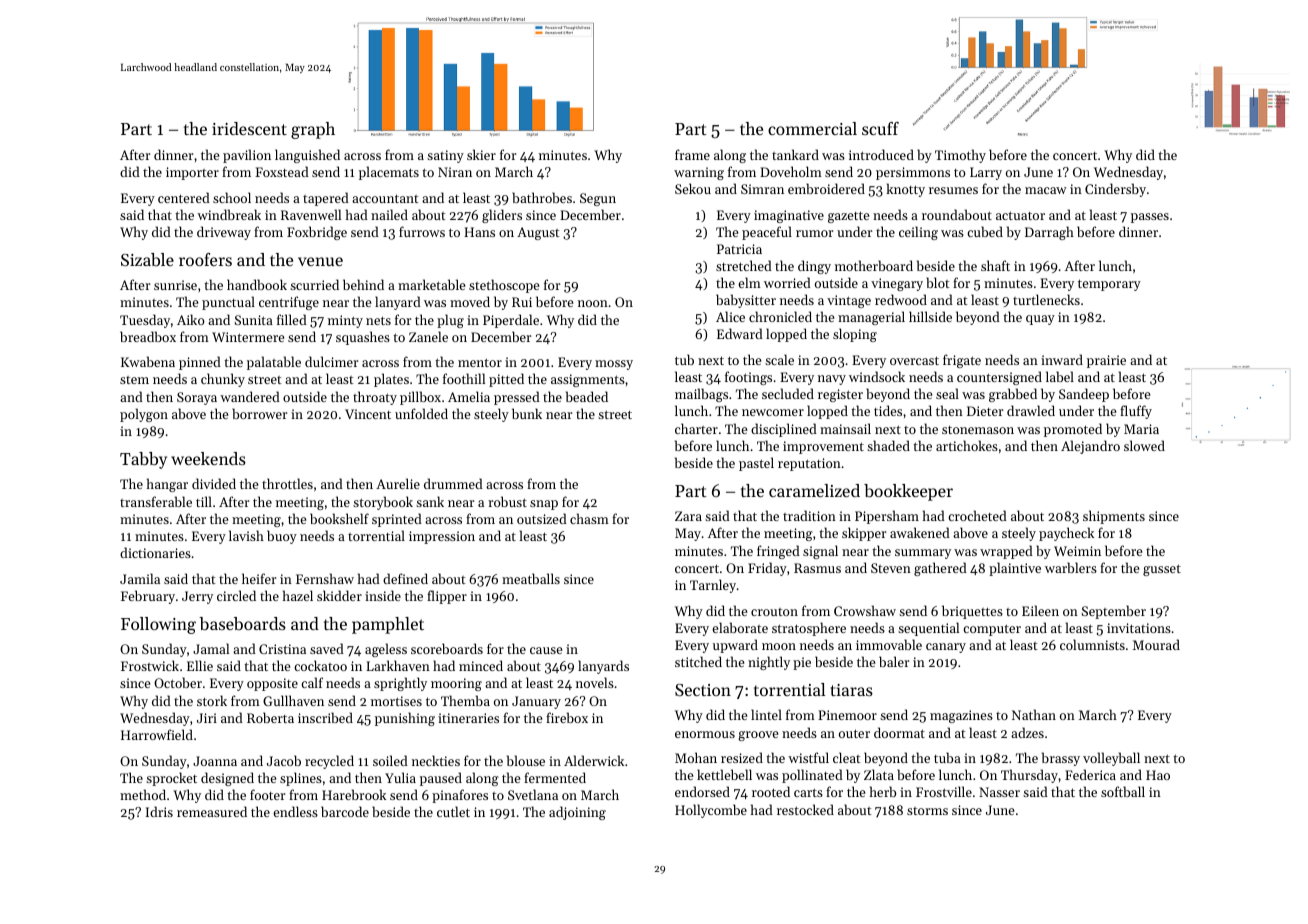  Describe the element at coordinates (287, 483) in the screenshot. I see `throttles` at that location.
